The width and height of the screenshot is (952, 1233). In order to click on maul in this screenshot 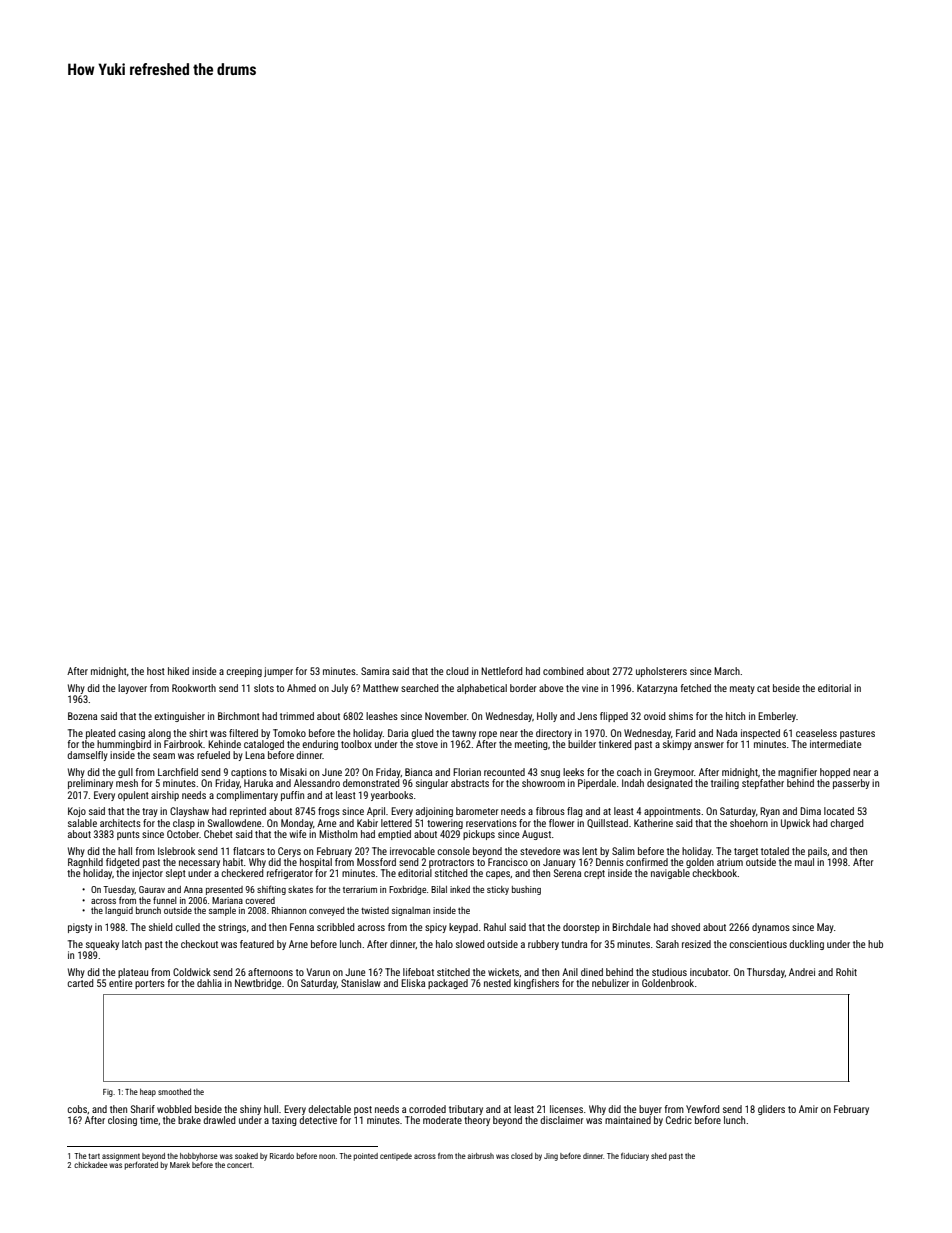, I will do `click(804, 862)`.
